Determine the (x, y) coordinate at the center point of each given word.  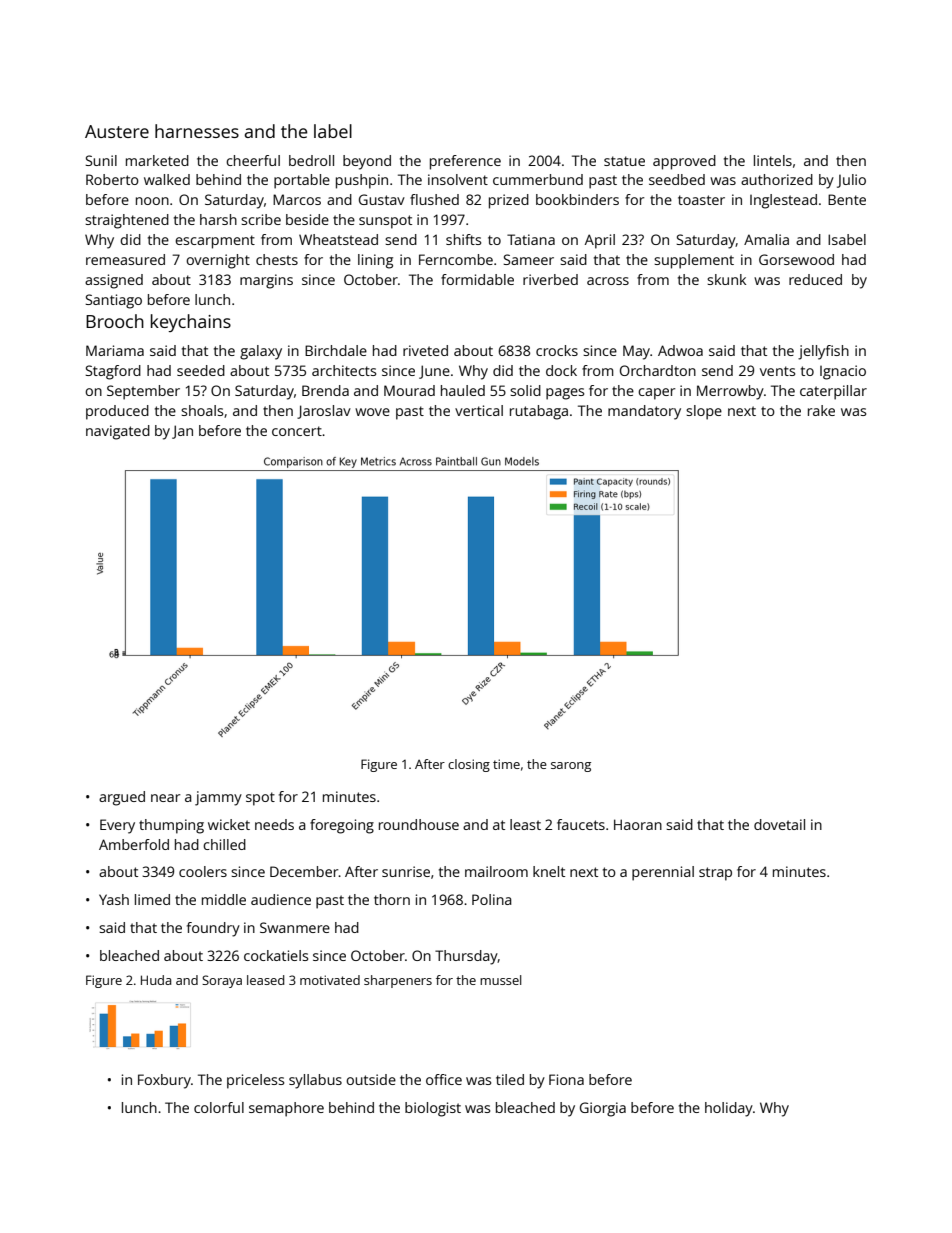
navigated (118, 432)
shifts (463, 239)
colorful (219, 1107)
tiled (510, 1079)
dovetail (779, 824)
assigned (114, 281)
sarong (571, 767)
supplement (694, 261)
